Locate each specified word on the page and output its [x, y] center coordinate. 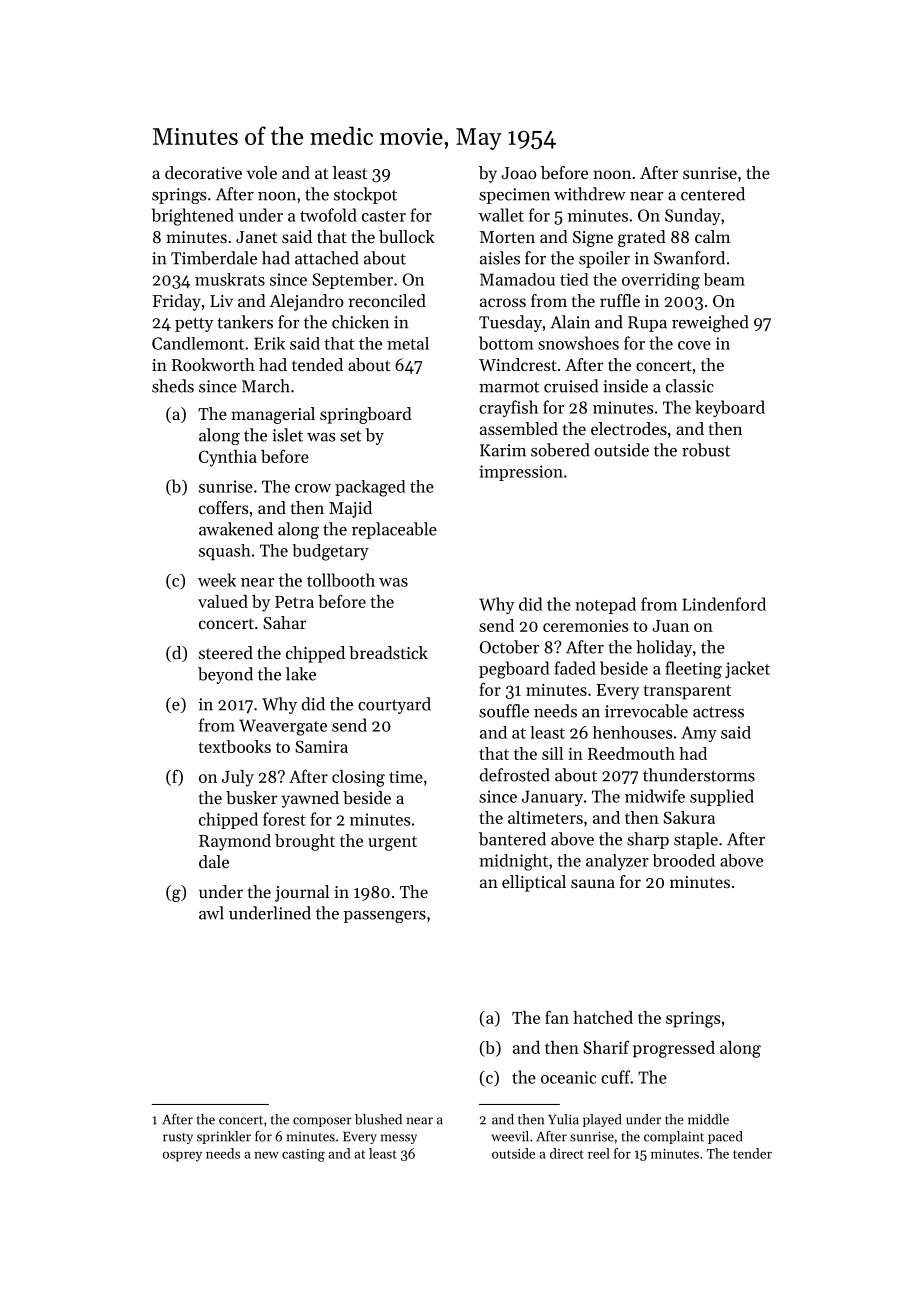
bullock [407, 236]
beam [724, 279]
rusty [178, 1138]
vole [262, 172]
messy [399, 1139]
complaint [674, 1137]
